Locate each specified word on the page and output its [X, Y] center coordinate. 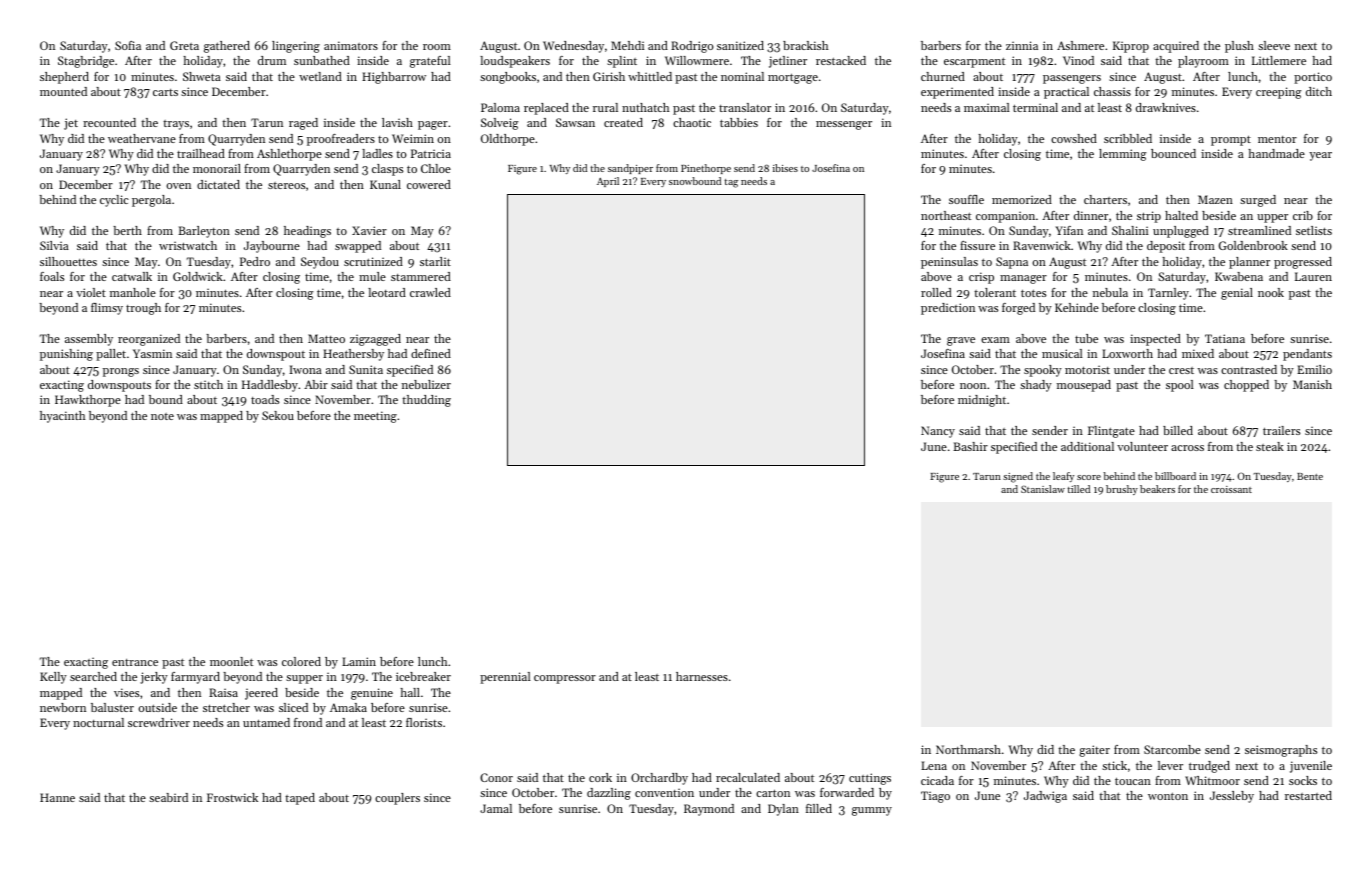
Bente [1310, 476]
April [608, 182]
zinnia [1022, 45]
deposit [1166, 247]
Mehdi [627, 45]
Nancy [938, 432]
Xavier [369, 230]
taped [300, 799]
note [162, 416]
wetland [320, 76]
